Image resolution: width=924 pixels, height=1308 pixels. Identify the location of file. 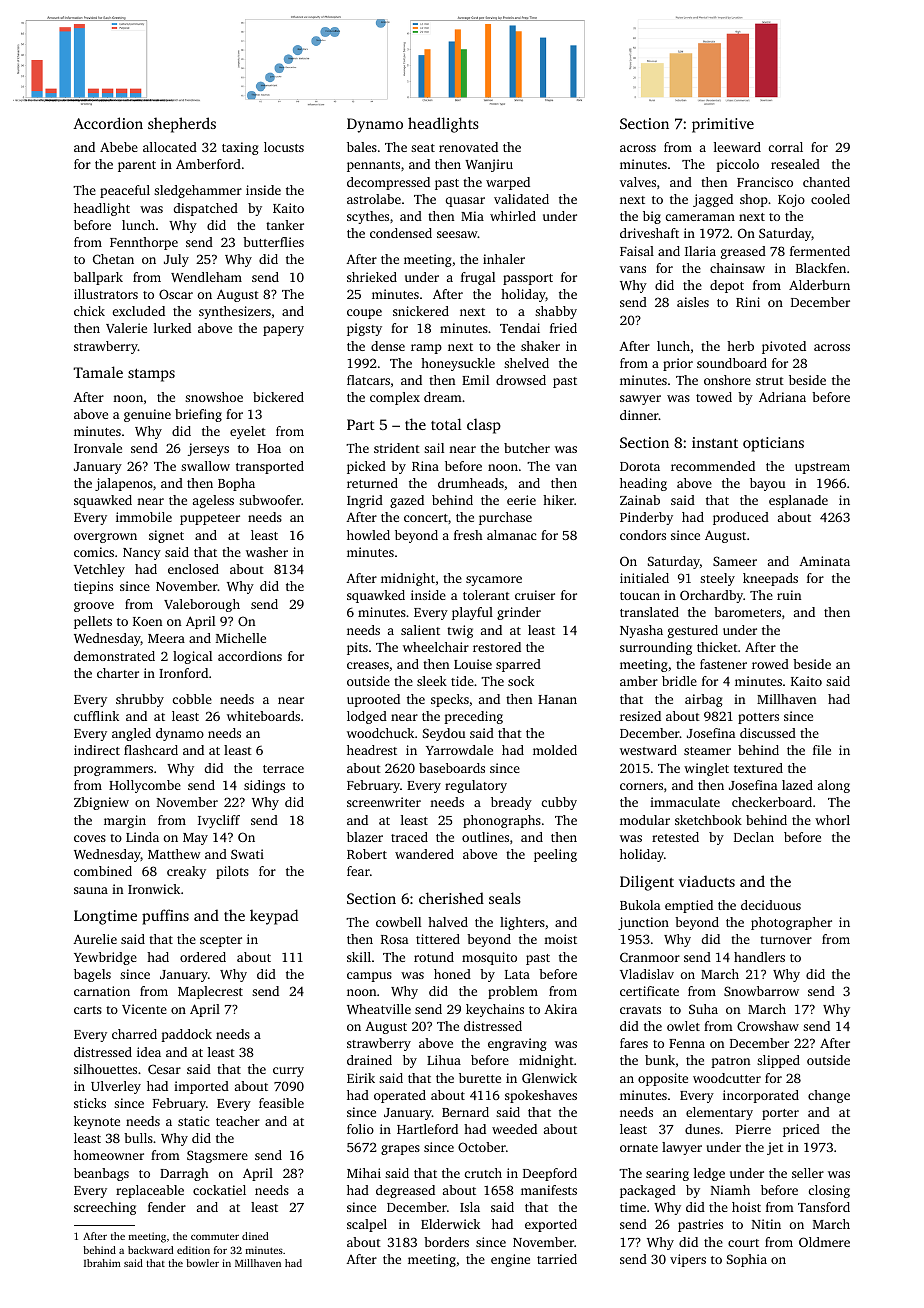
(822, 750).
